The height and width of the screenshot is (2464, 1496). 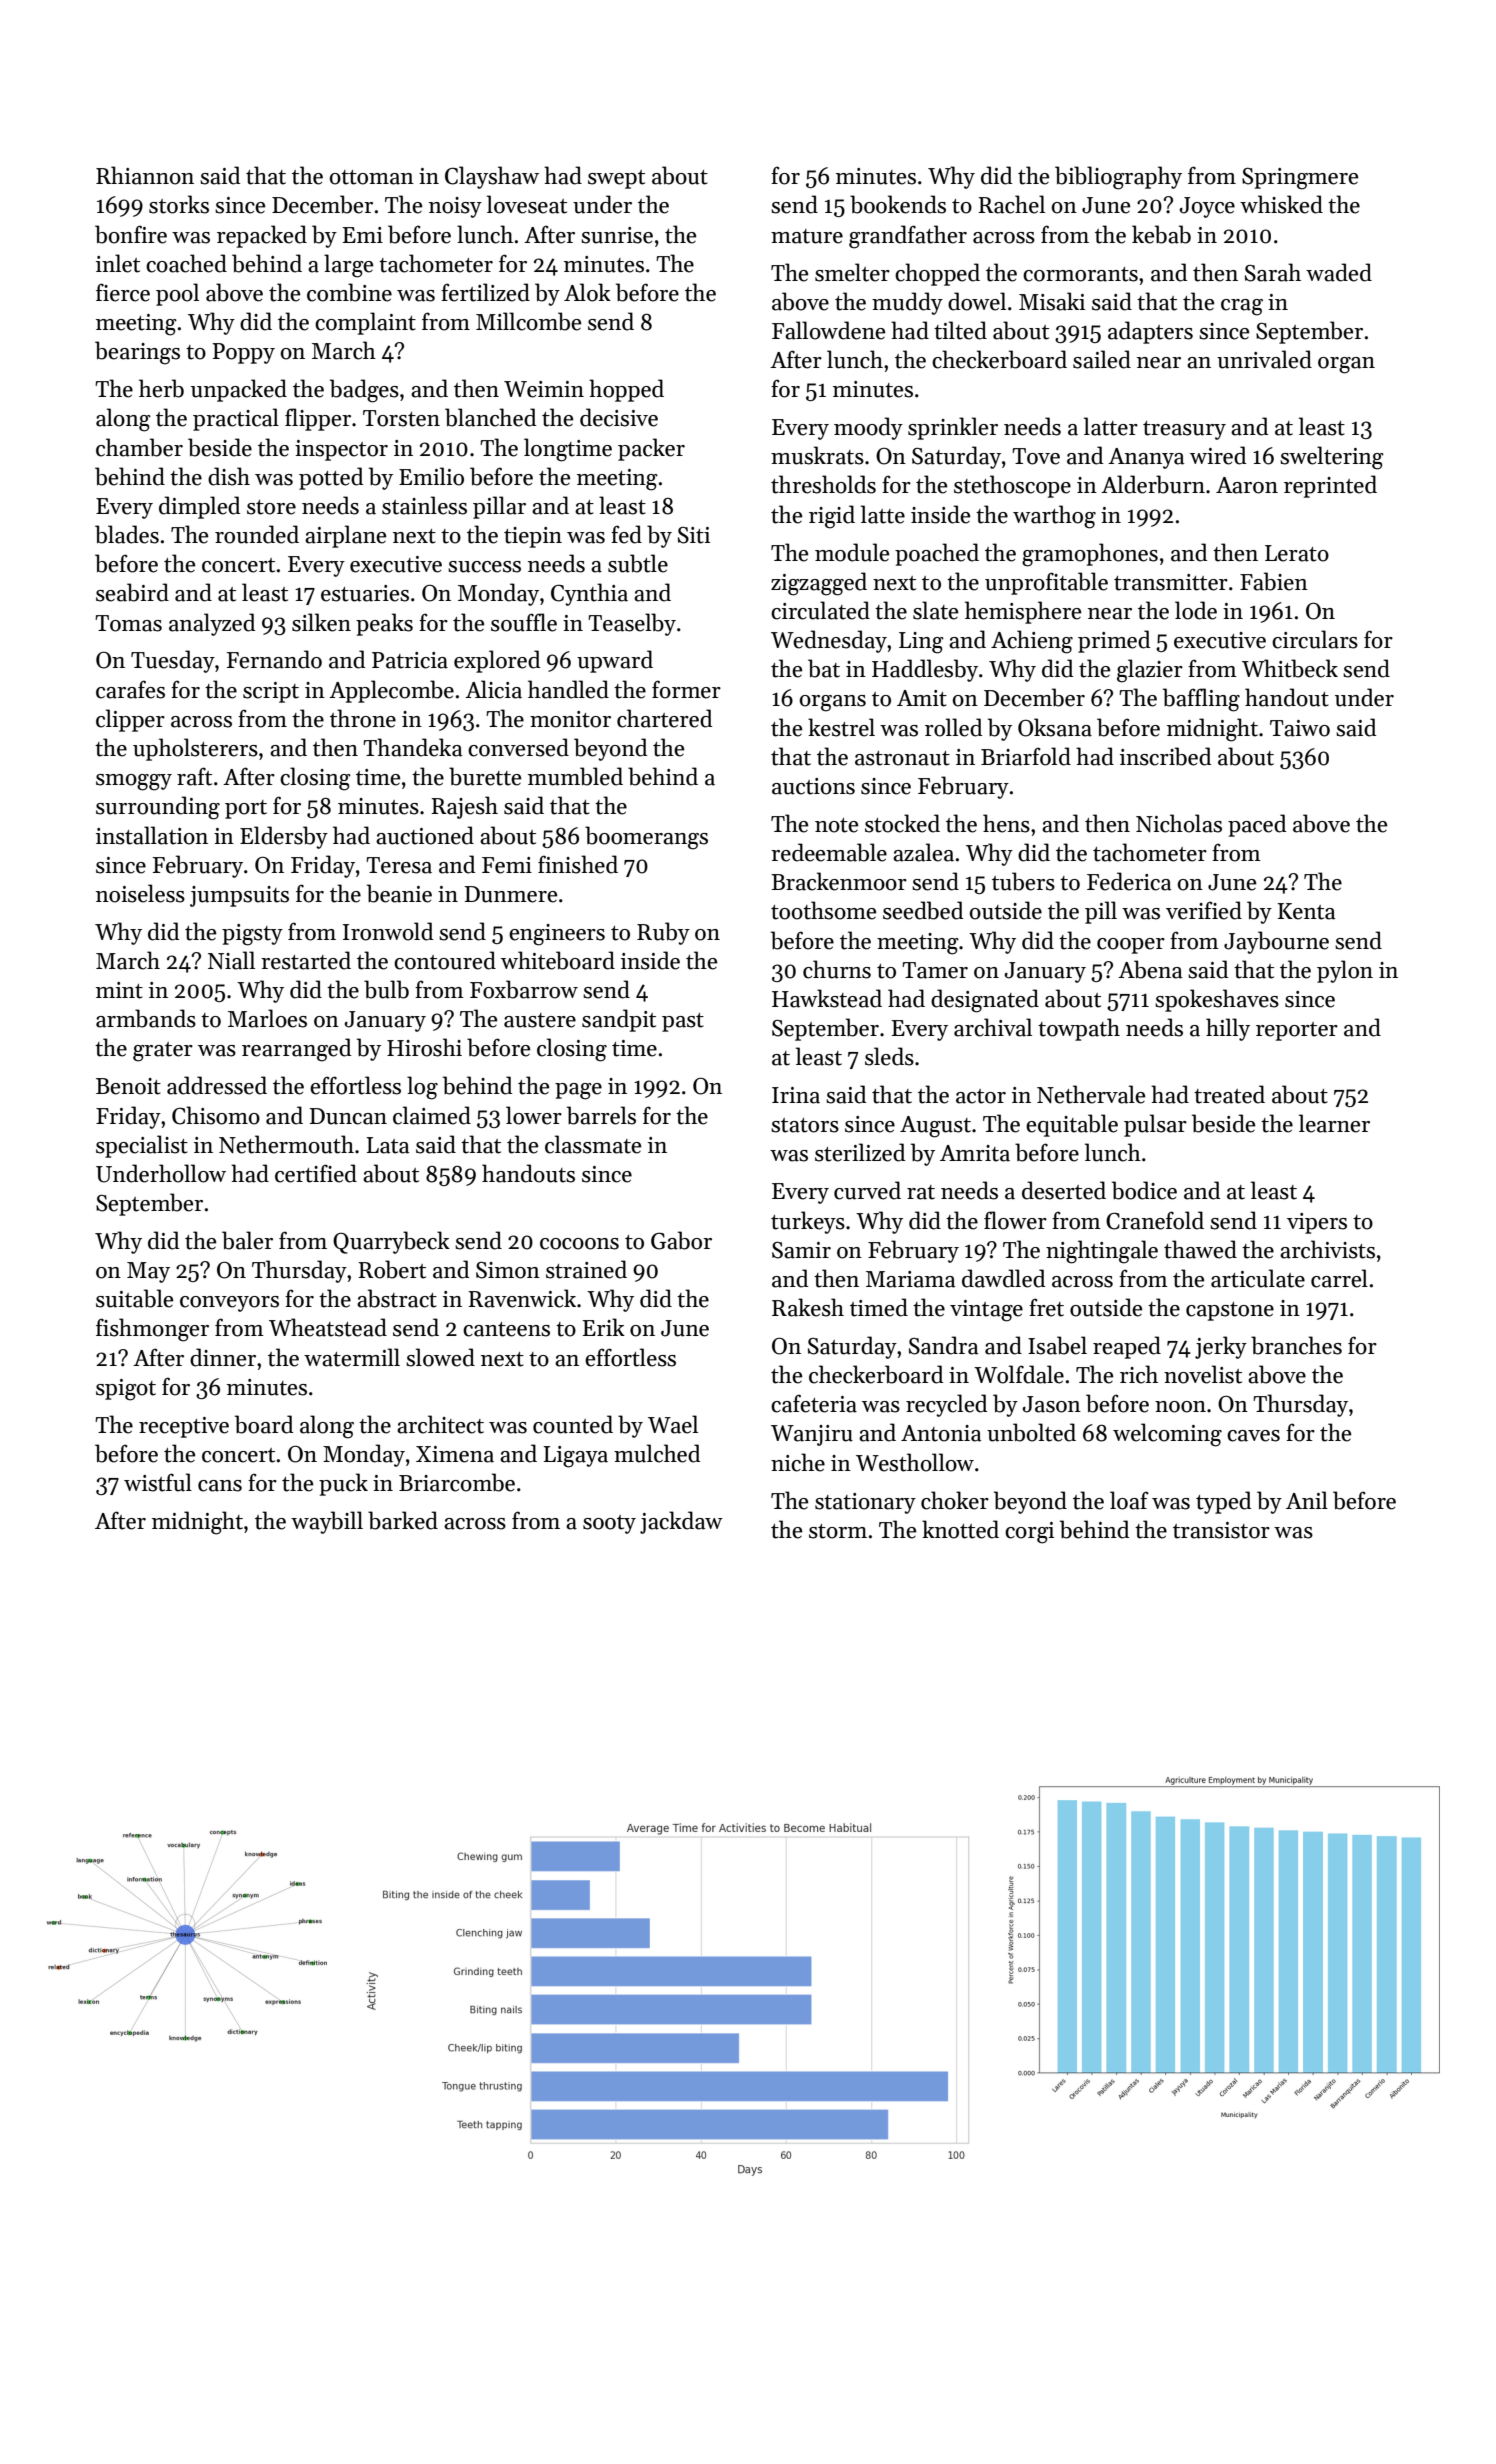 What do you see at coordinates (1229, 1094) in the screenshot?
I see `treated` at bounding box center [1229, 1094].
